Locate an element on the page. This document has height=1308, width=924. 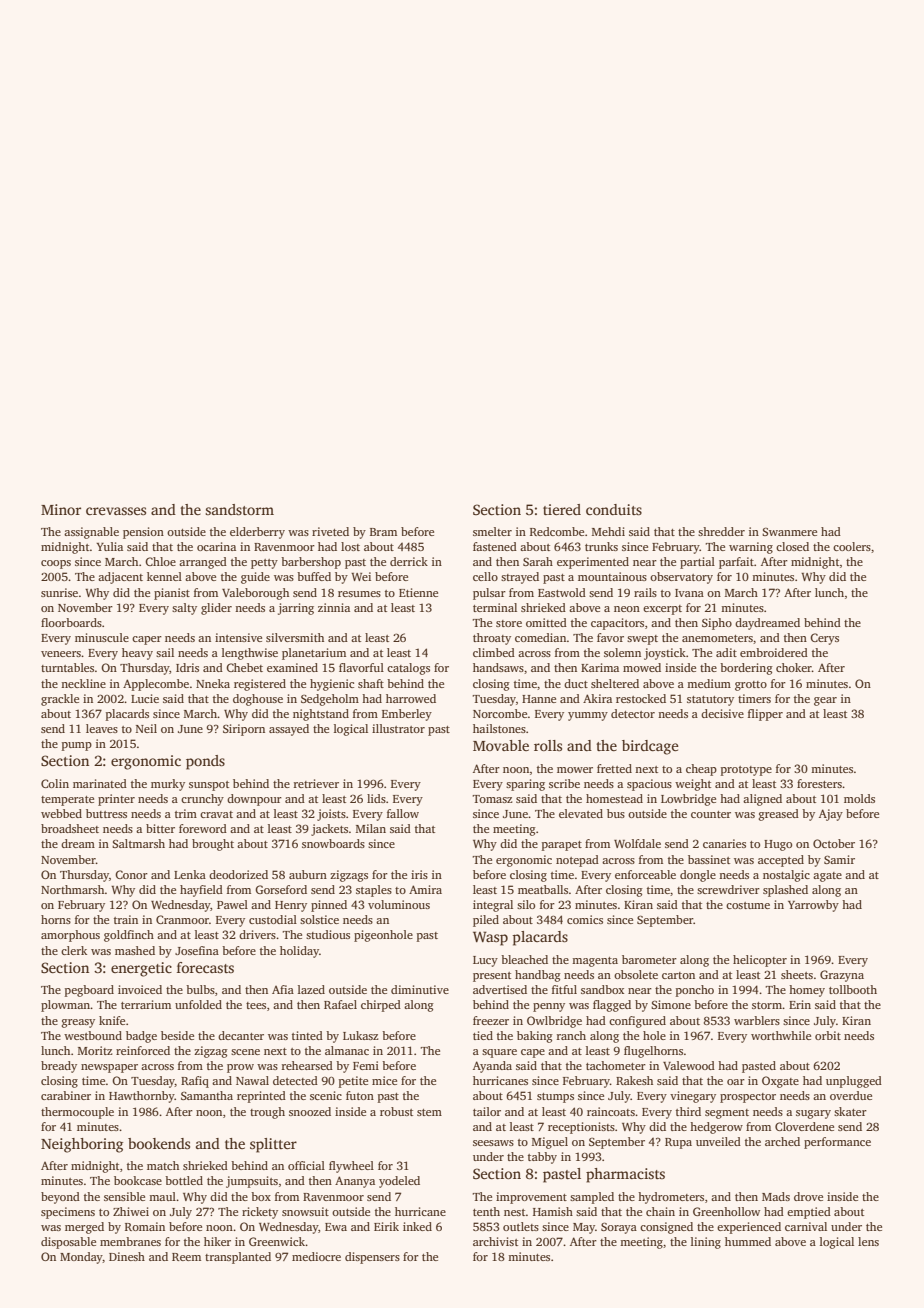
petty is located at coordinates (264, 564).
